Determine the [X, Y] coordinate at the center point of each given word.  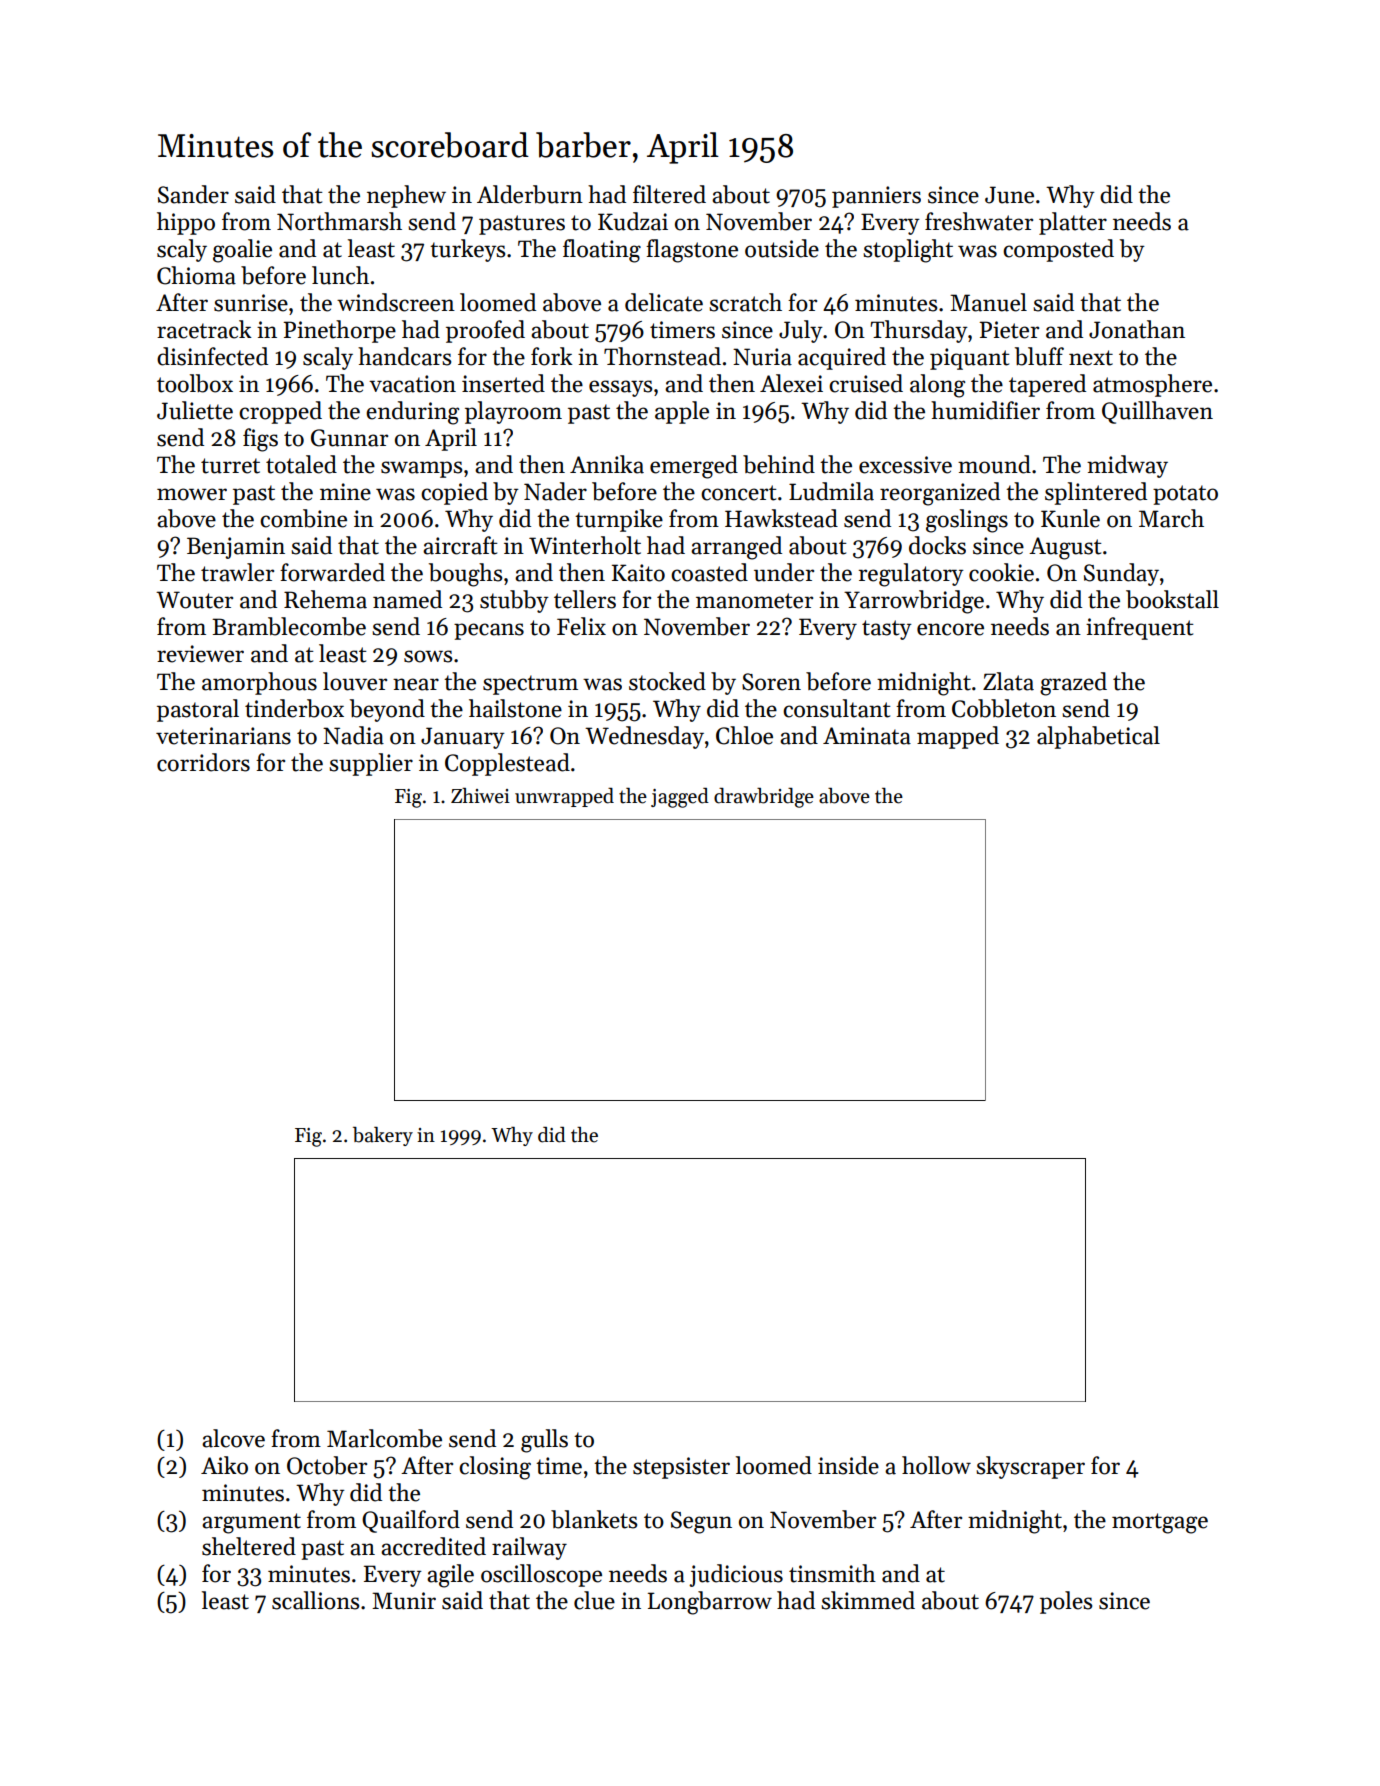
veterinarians [223, 736]
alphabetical [1098, 737]
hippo [186, 223]
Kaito [638, 573]
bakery [383, 1136]
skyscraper [1030, 1467]
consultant [837, 708]
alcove [233, 1438]
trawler [237, 572]
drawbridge [764, 798]
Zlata [1008, 681]
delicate [664, 302]
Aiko [224, 1465]
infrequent [1140, 628]
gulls [544, 1441]
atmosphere [1152, 385]
